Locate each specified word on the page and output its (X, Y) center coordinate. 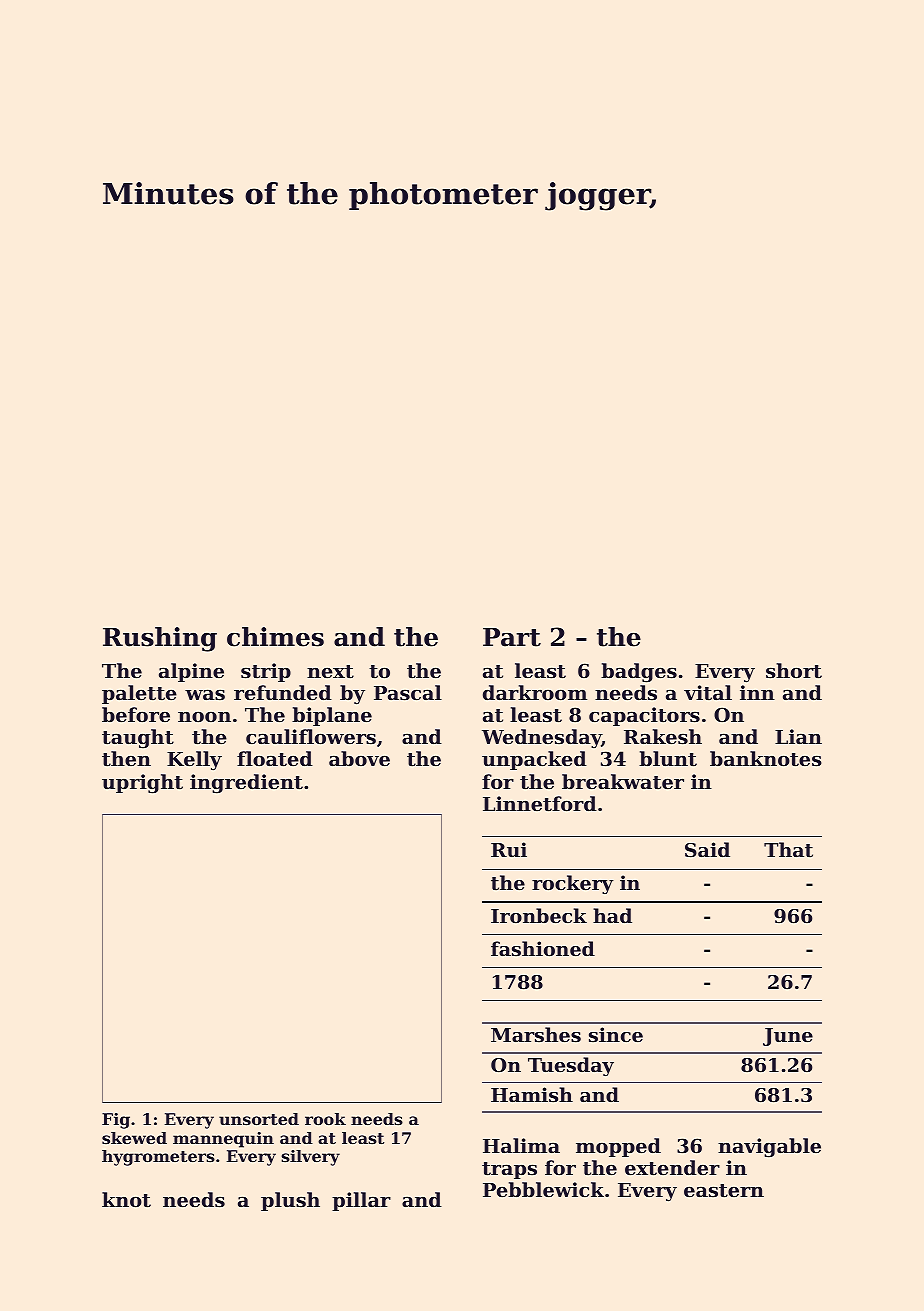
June (788, 1037)
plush (290, 1201)
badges (639, 673)
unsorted (259, 1119)
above (359, 758)
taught (138, 739)
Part (512, 637)
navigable (769, 1148)
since (616, 1035)
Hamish (532, 1095)
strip (266, 672)
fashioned (543, 949)
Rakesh (663, 737)
